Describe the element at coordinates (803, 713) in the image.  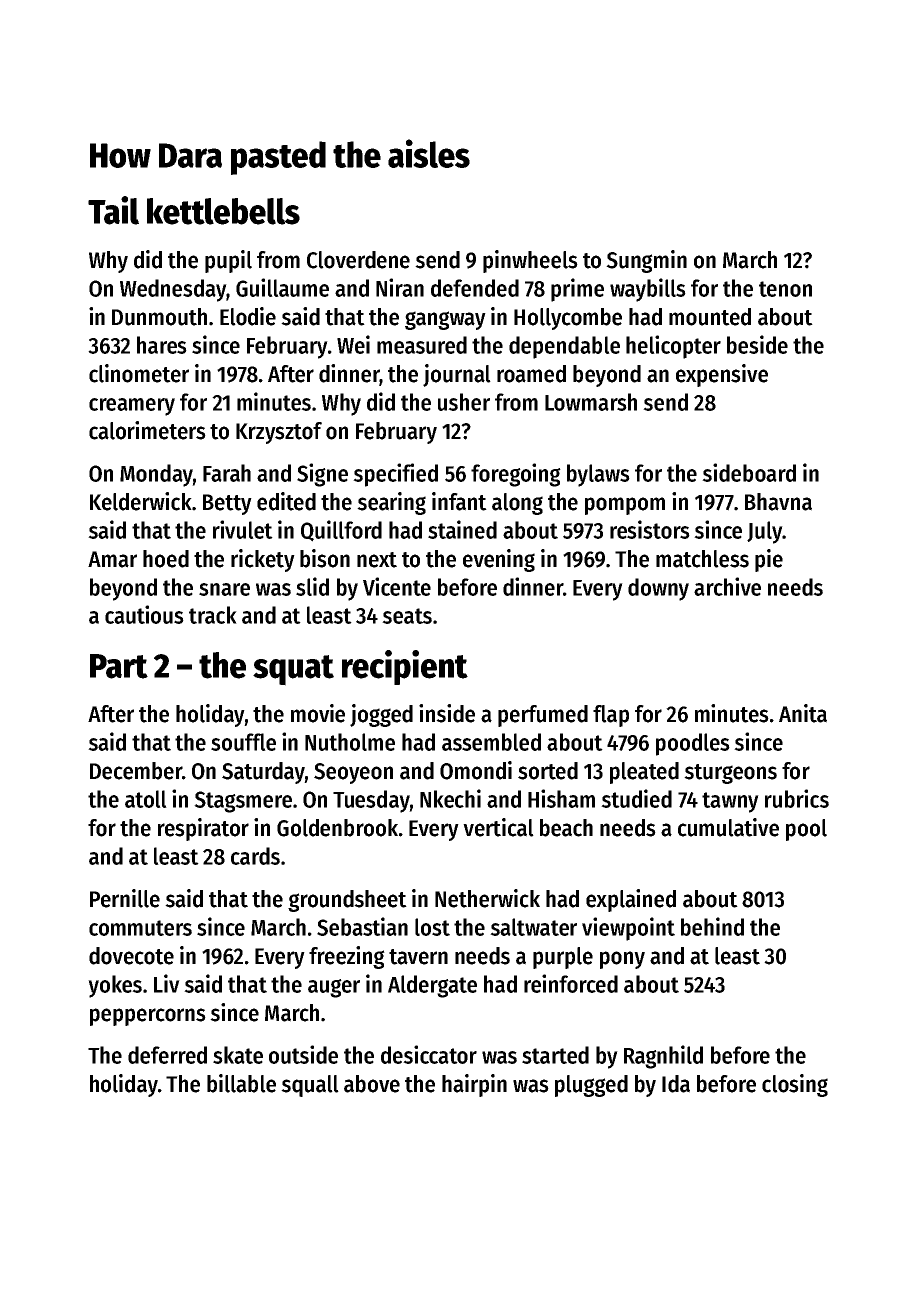
I see `Anita` at that location.
